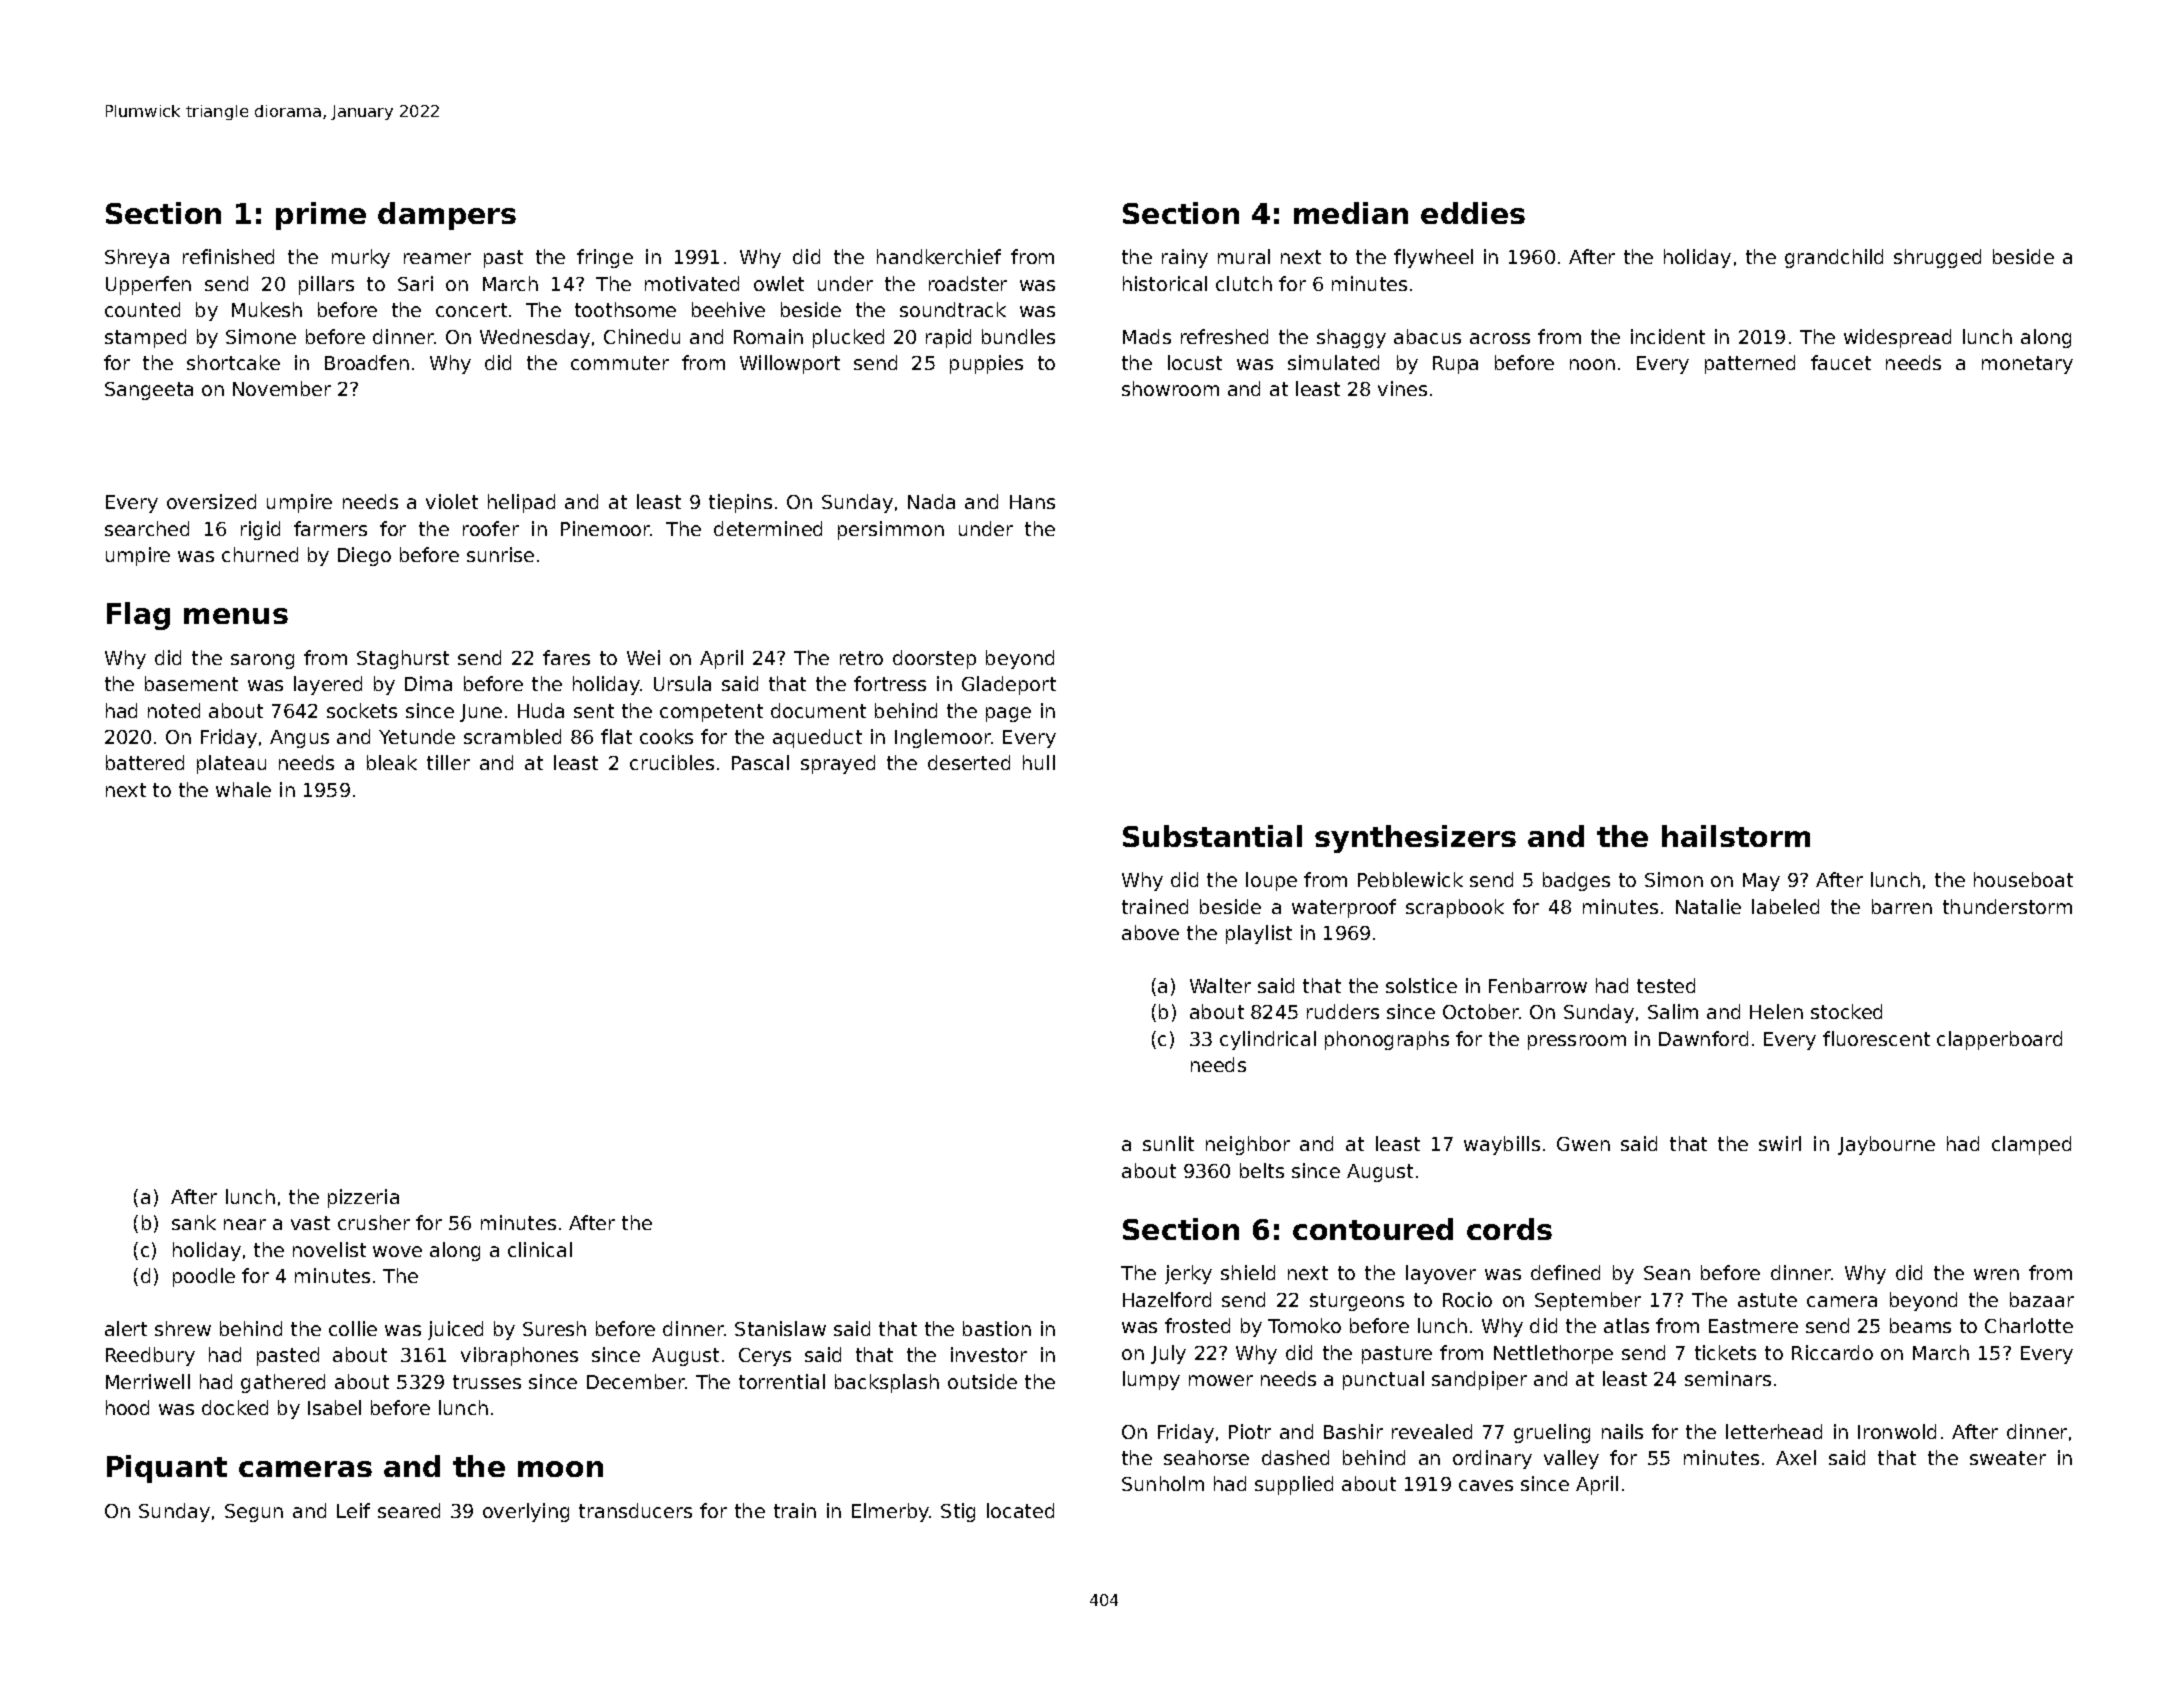 Image resolution: width=2178 pixels, height=1683 pixels. Describe the element at coordinates (1150, 932) in the screenshot. I see `above` at that location.
